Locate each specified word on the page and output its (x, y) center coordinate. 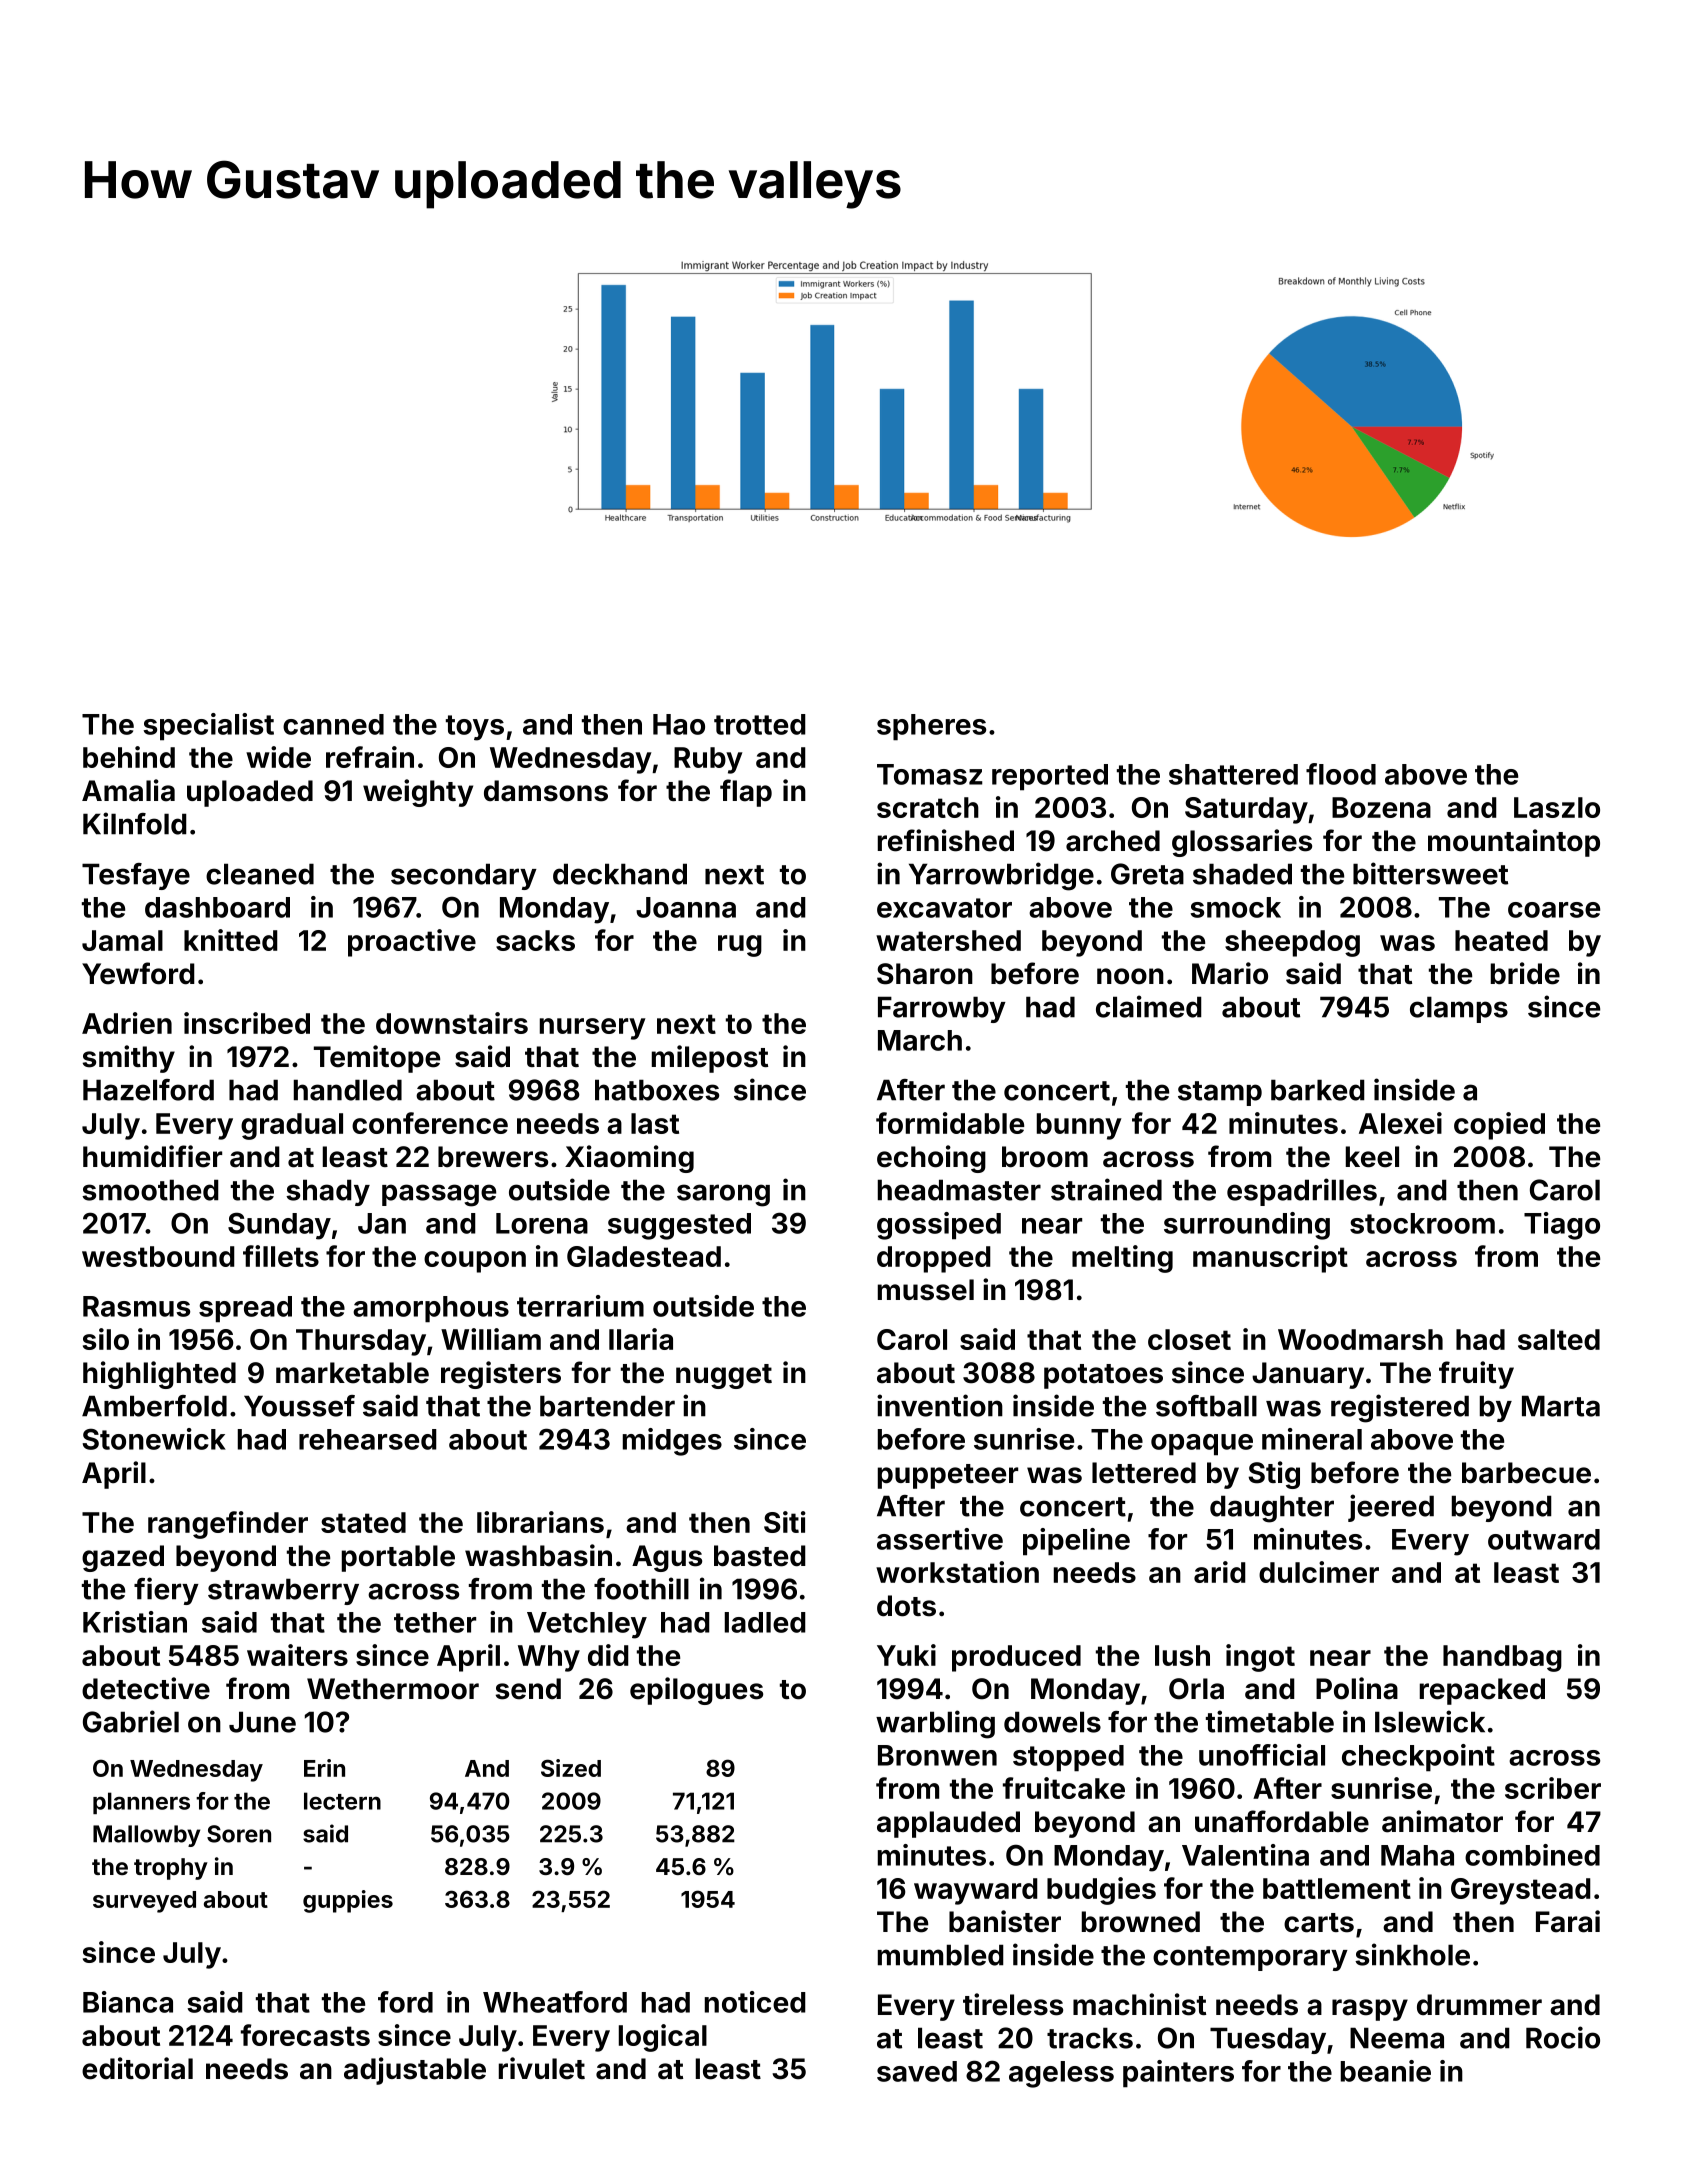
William (491, 1339)
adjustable (415, 2071)
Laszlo (1557, 807)
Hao (679, 724)
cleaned (260, 874)
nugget (724, 1376)
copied (1499, 1126)
